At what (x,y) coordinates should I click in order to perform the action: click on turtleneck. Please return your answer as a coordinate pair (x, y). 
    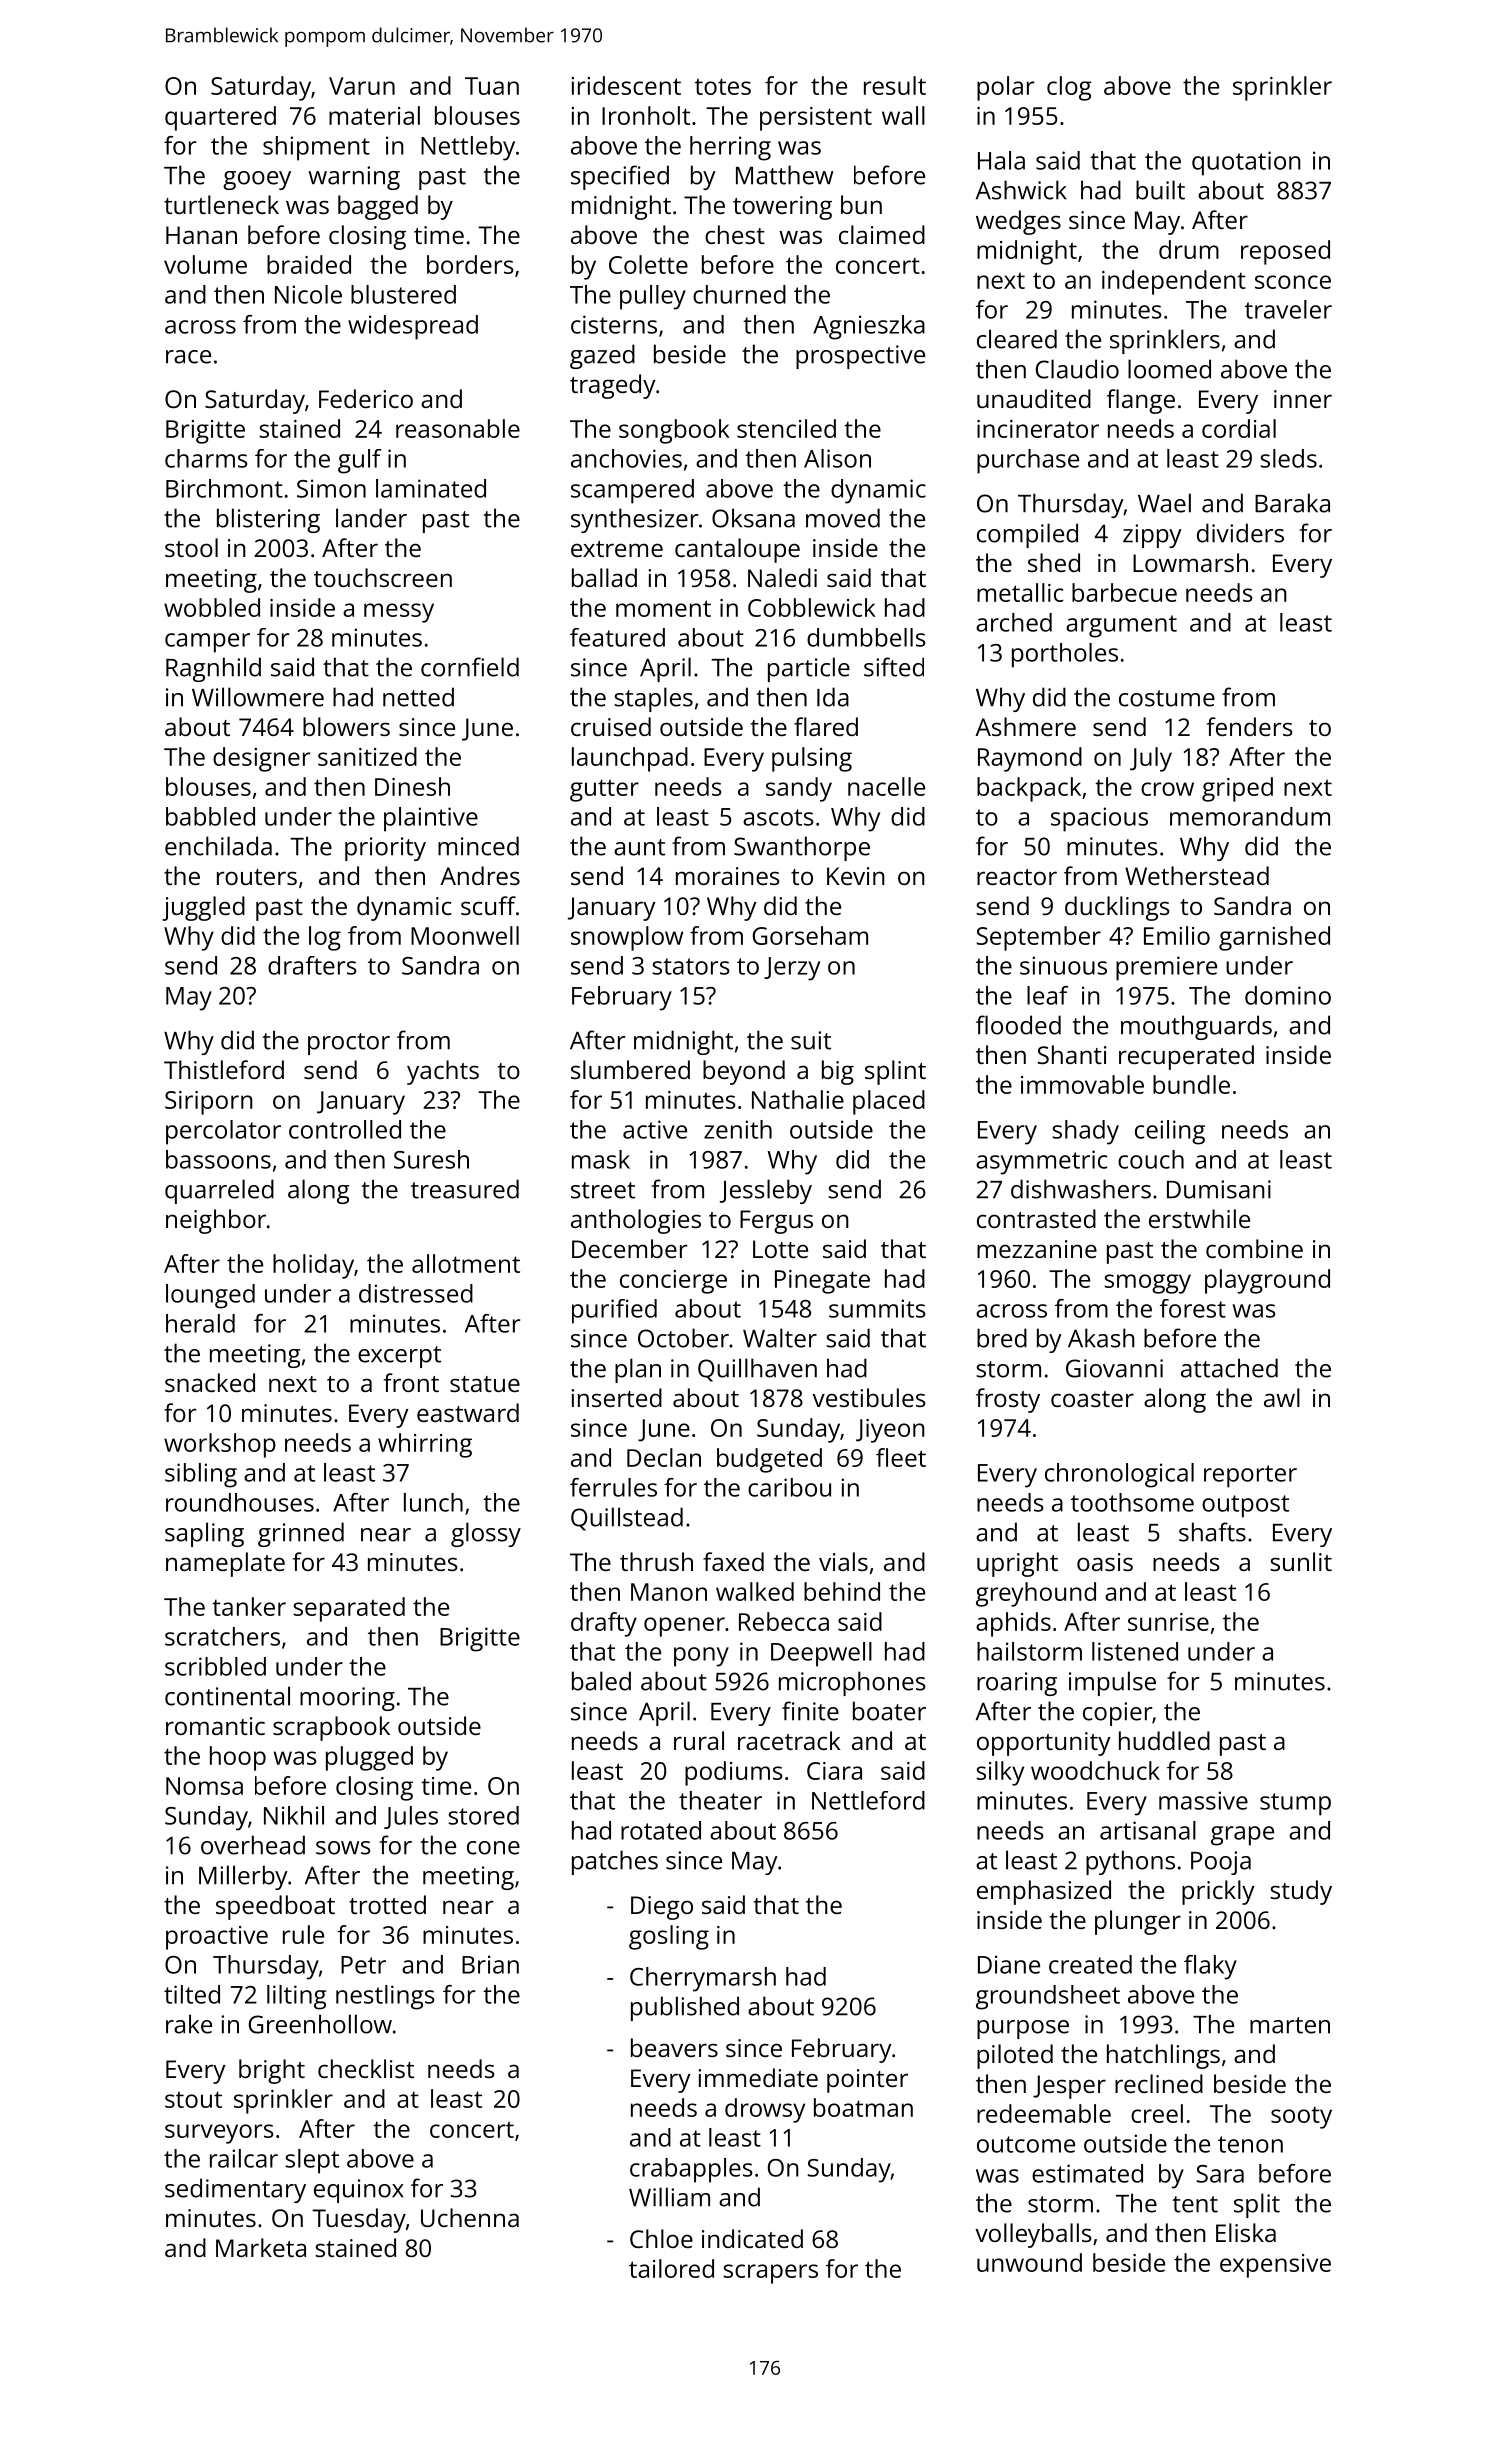
    Looking at the image, I should click on (221, 204).
